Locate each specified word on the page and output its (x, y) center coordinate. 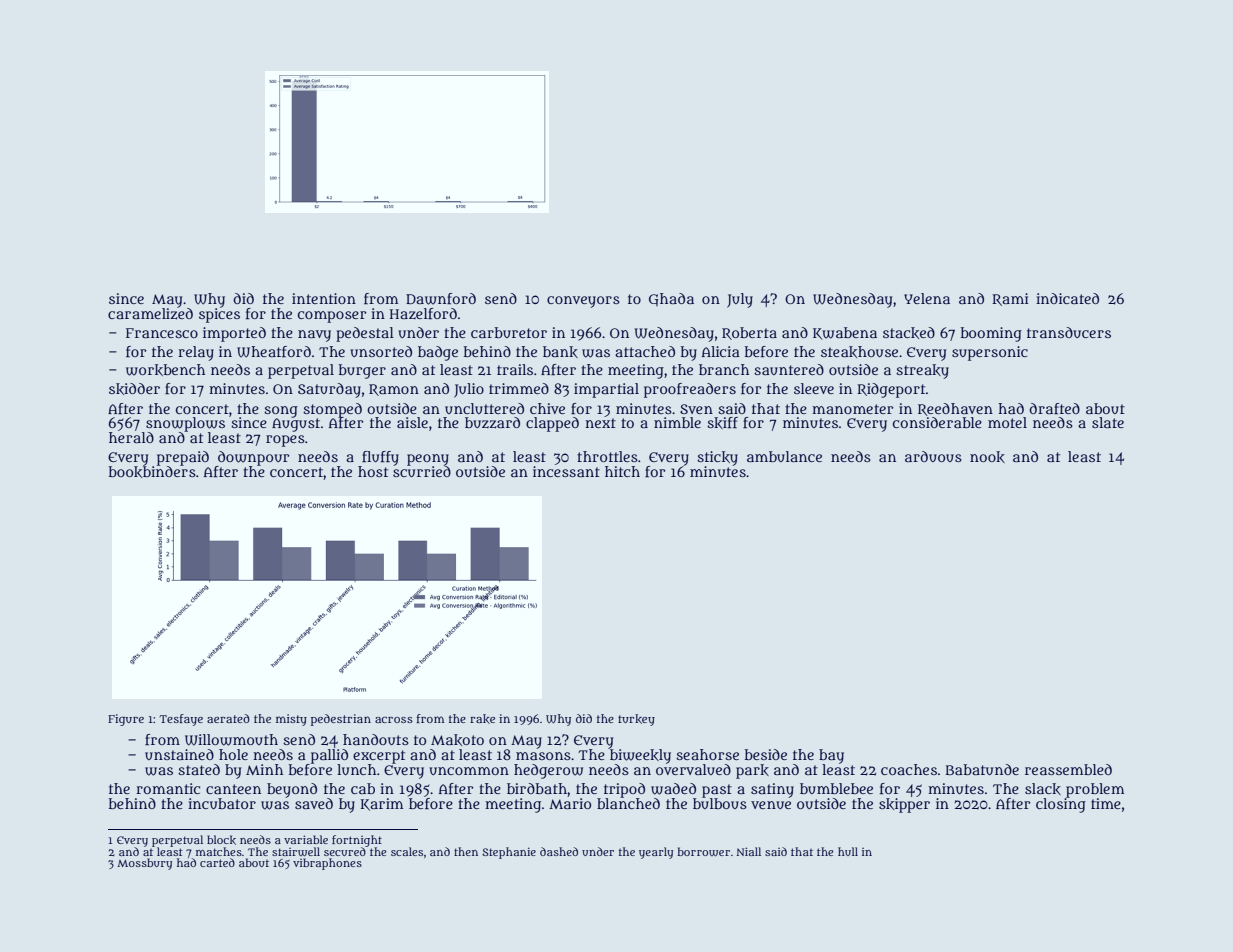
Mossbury (144, 864)
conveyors (583, 302)
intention (324, 298)
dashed (559, 851)
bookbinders (152, 472)
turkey (636, 720)
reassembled (1068, 769)
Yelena (927, 298)
